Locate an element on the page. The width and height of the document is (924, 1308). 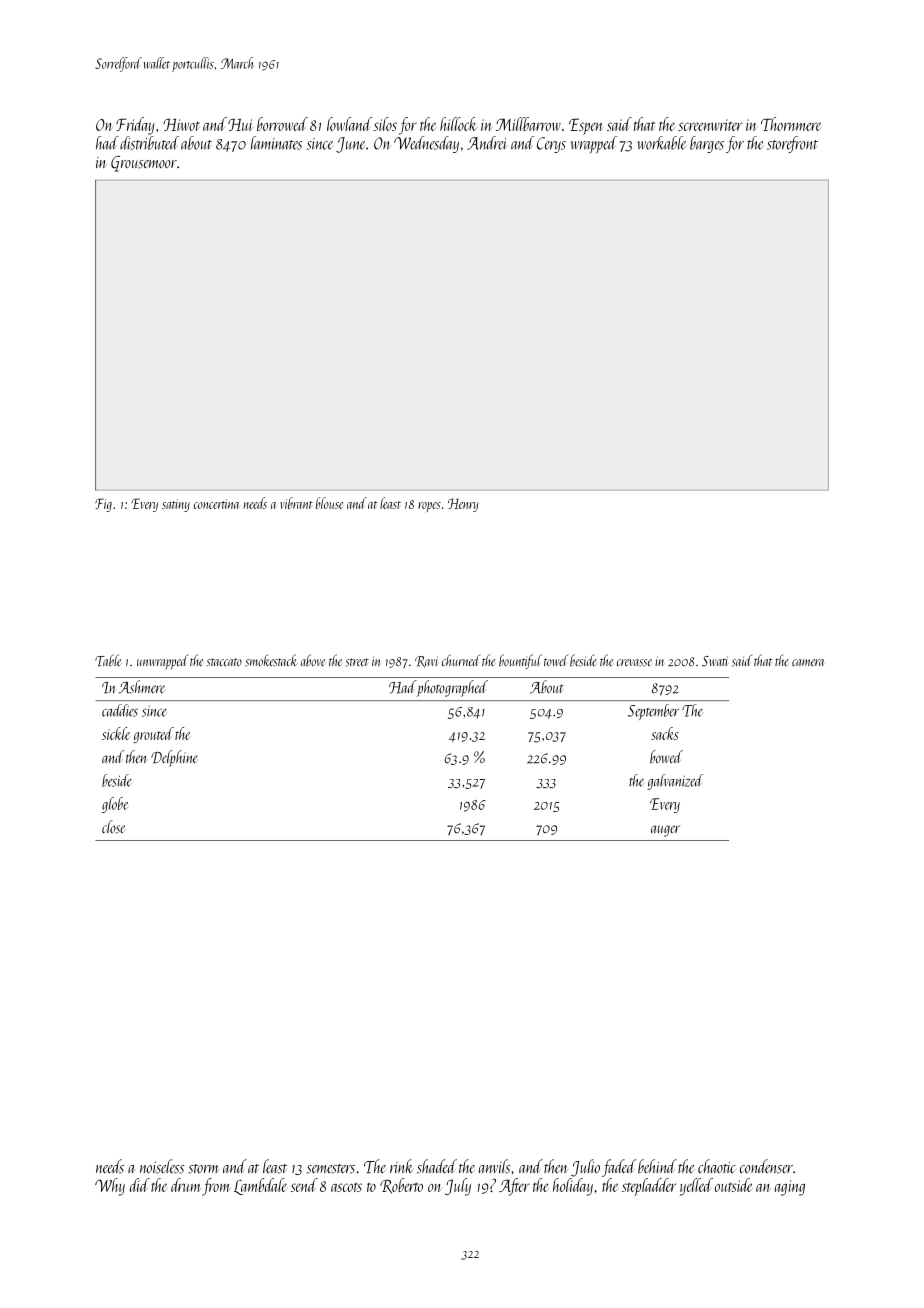
noiseless is located at coordinates (162, 1166).
